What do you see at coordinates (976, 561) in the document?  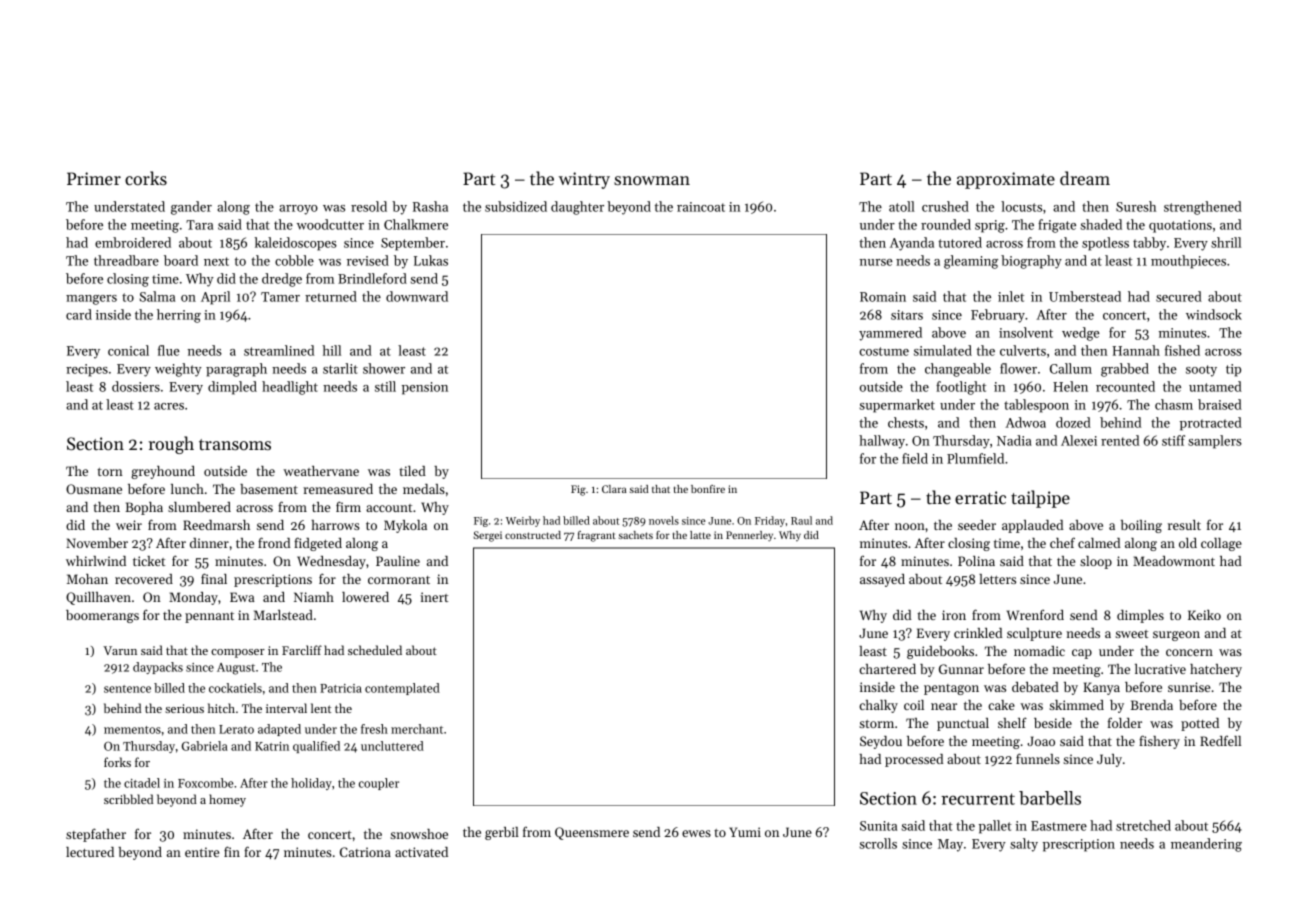 I see `Polina` at bounding box center [976, 561].
